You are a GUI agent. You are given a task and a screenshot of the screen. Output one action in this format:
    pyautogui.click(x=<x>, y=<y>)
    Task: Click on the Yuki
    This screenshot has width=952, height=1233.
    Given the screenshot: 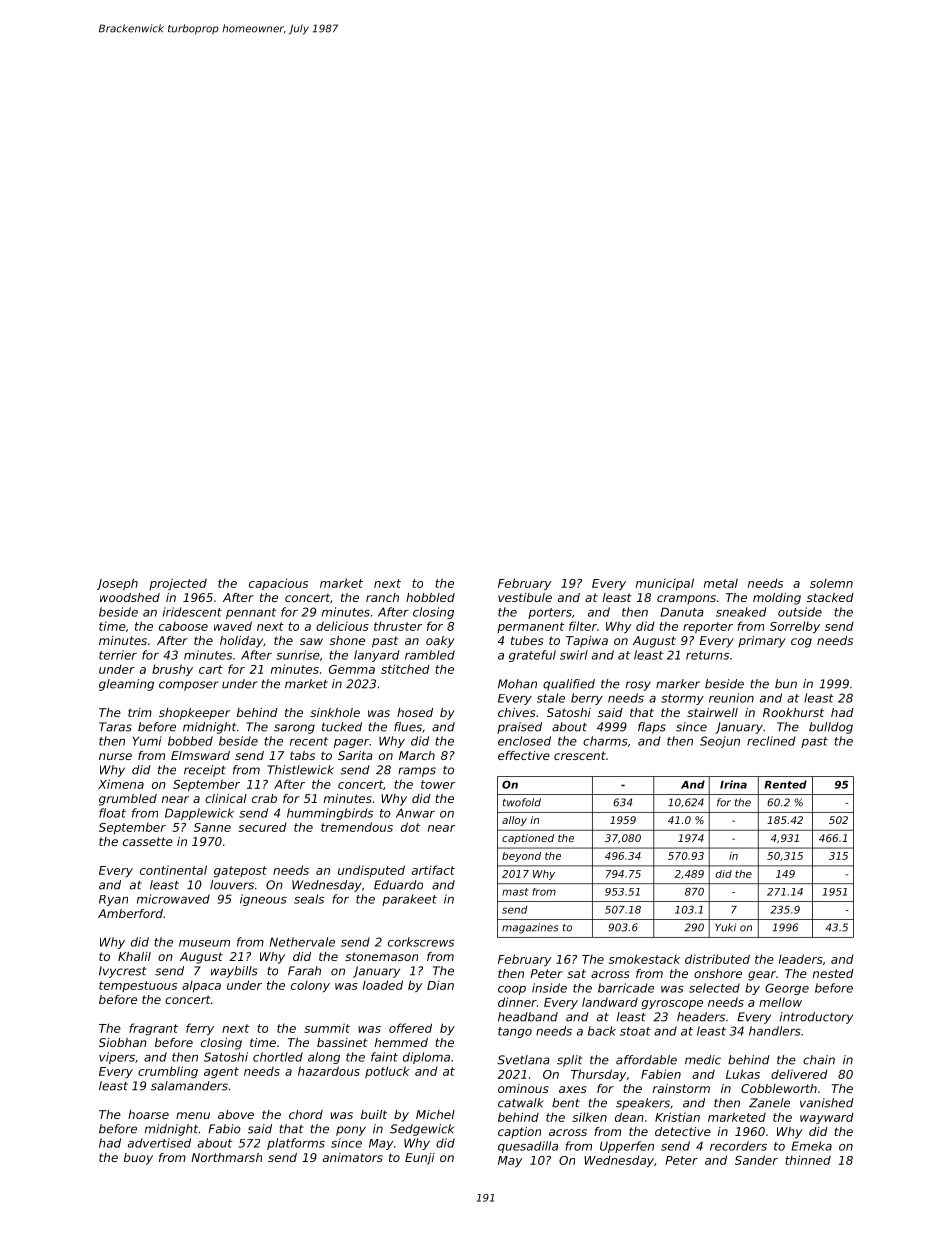 What is the action you would take?
    pyautogui.click(x=725, y=927)
